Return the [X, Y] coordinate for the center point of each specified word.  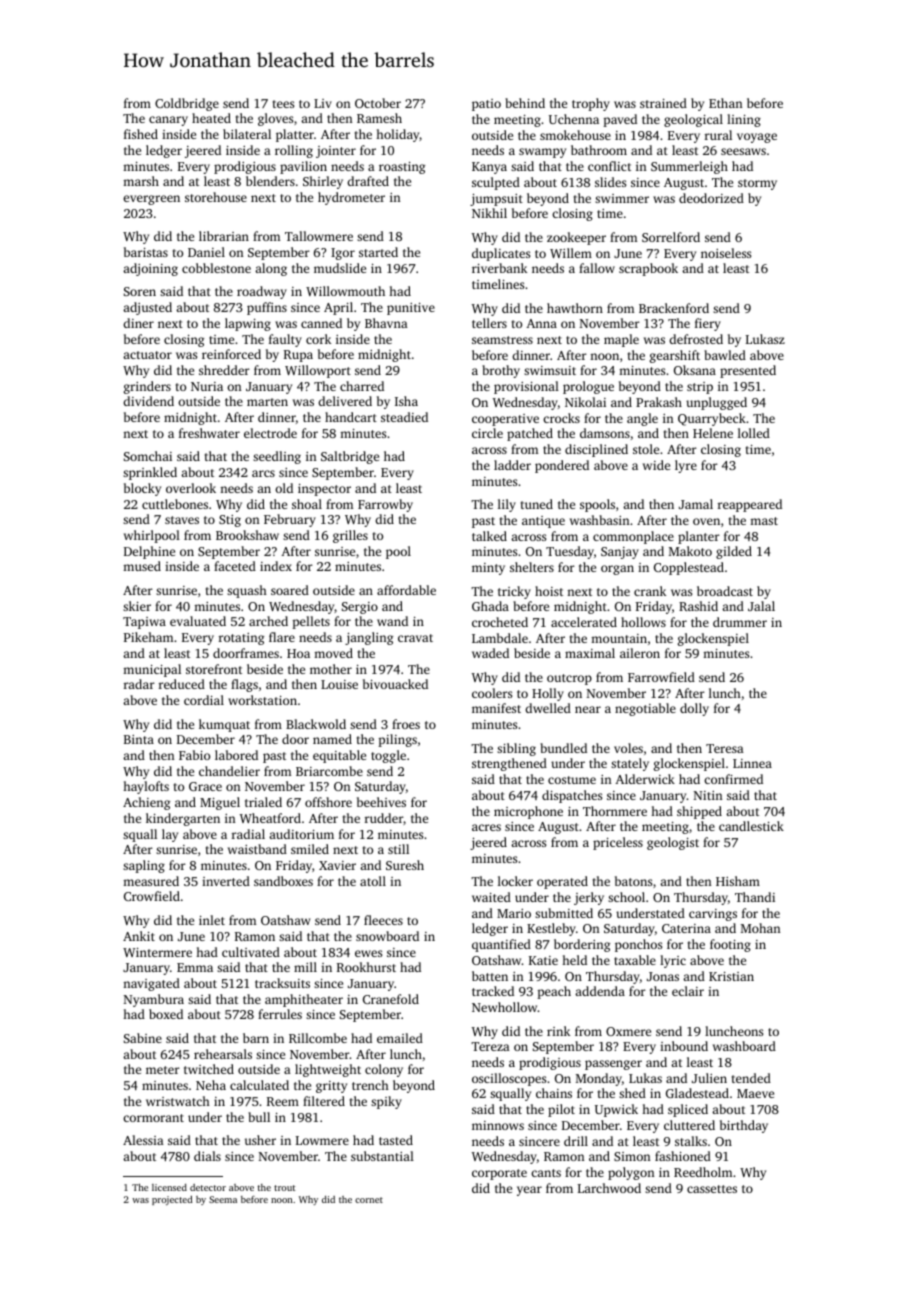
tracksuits [282, 983]
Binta [139, 739]
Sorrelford [671, 237]
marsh [141, 181]
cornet [369, 1200]
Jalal [761, 606]
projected [172, 1200]
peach [554, 992]
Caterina [686, 928]
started [378, 252]
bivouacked [395, 684]
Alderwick [645, 779]
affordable [406, 590]
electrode [270, 433]
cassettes [712, 1189]
